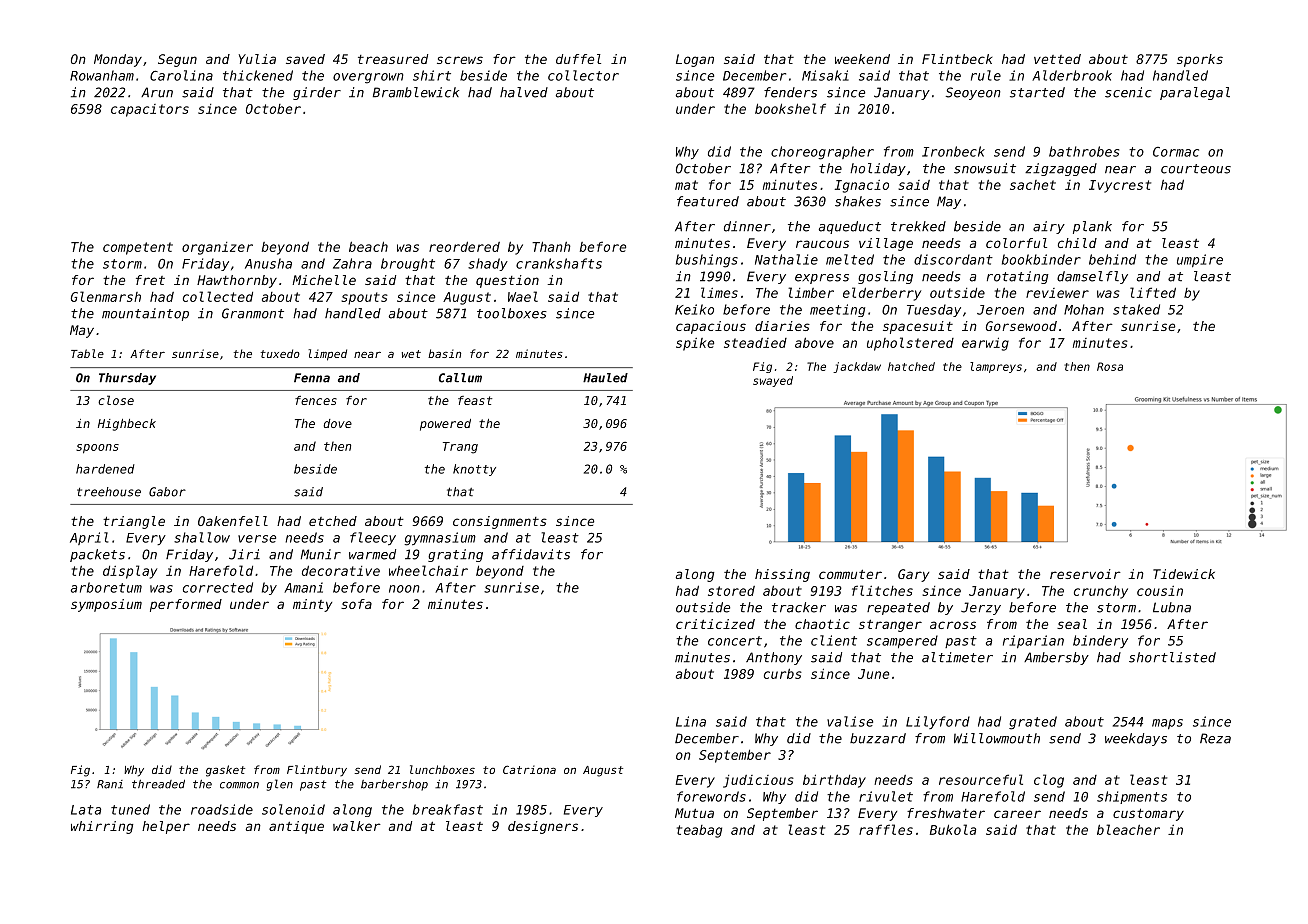  What do you see at coordinates (102, 827) in the document?
I see `whirring` at bounding box center [102, 827].
